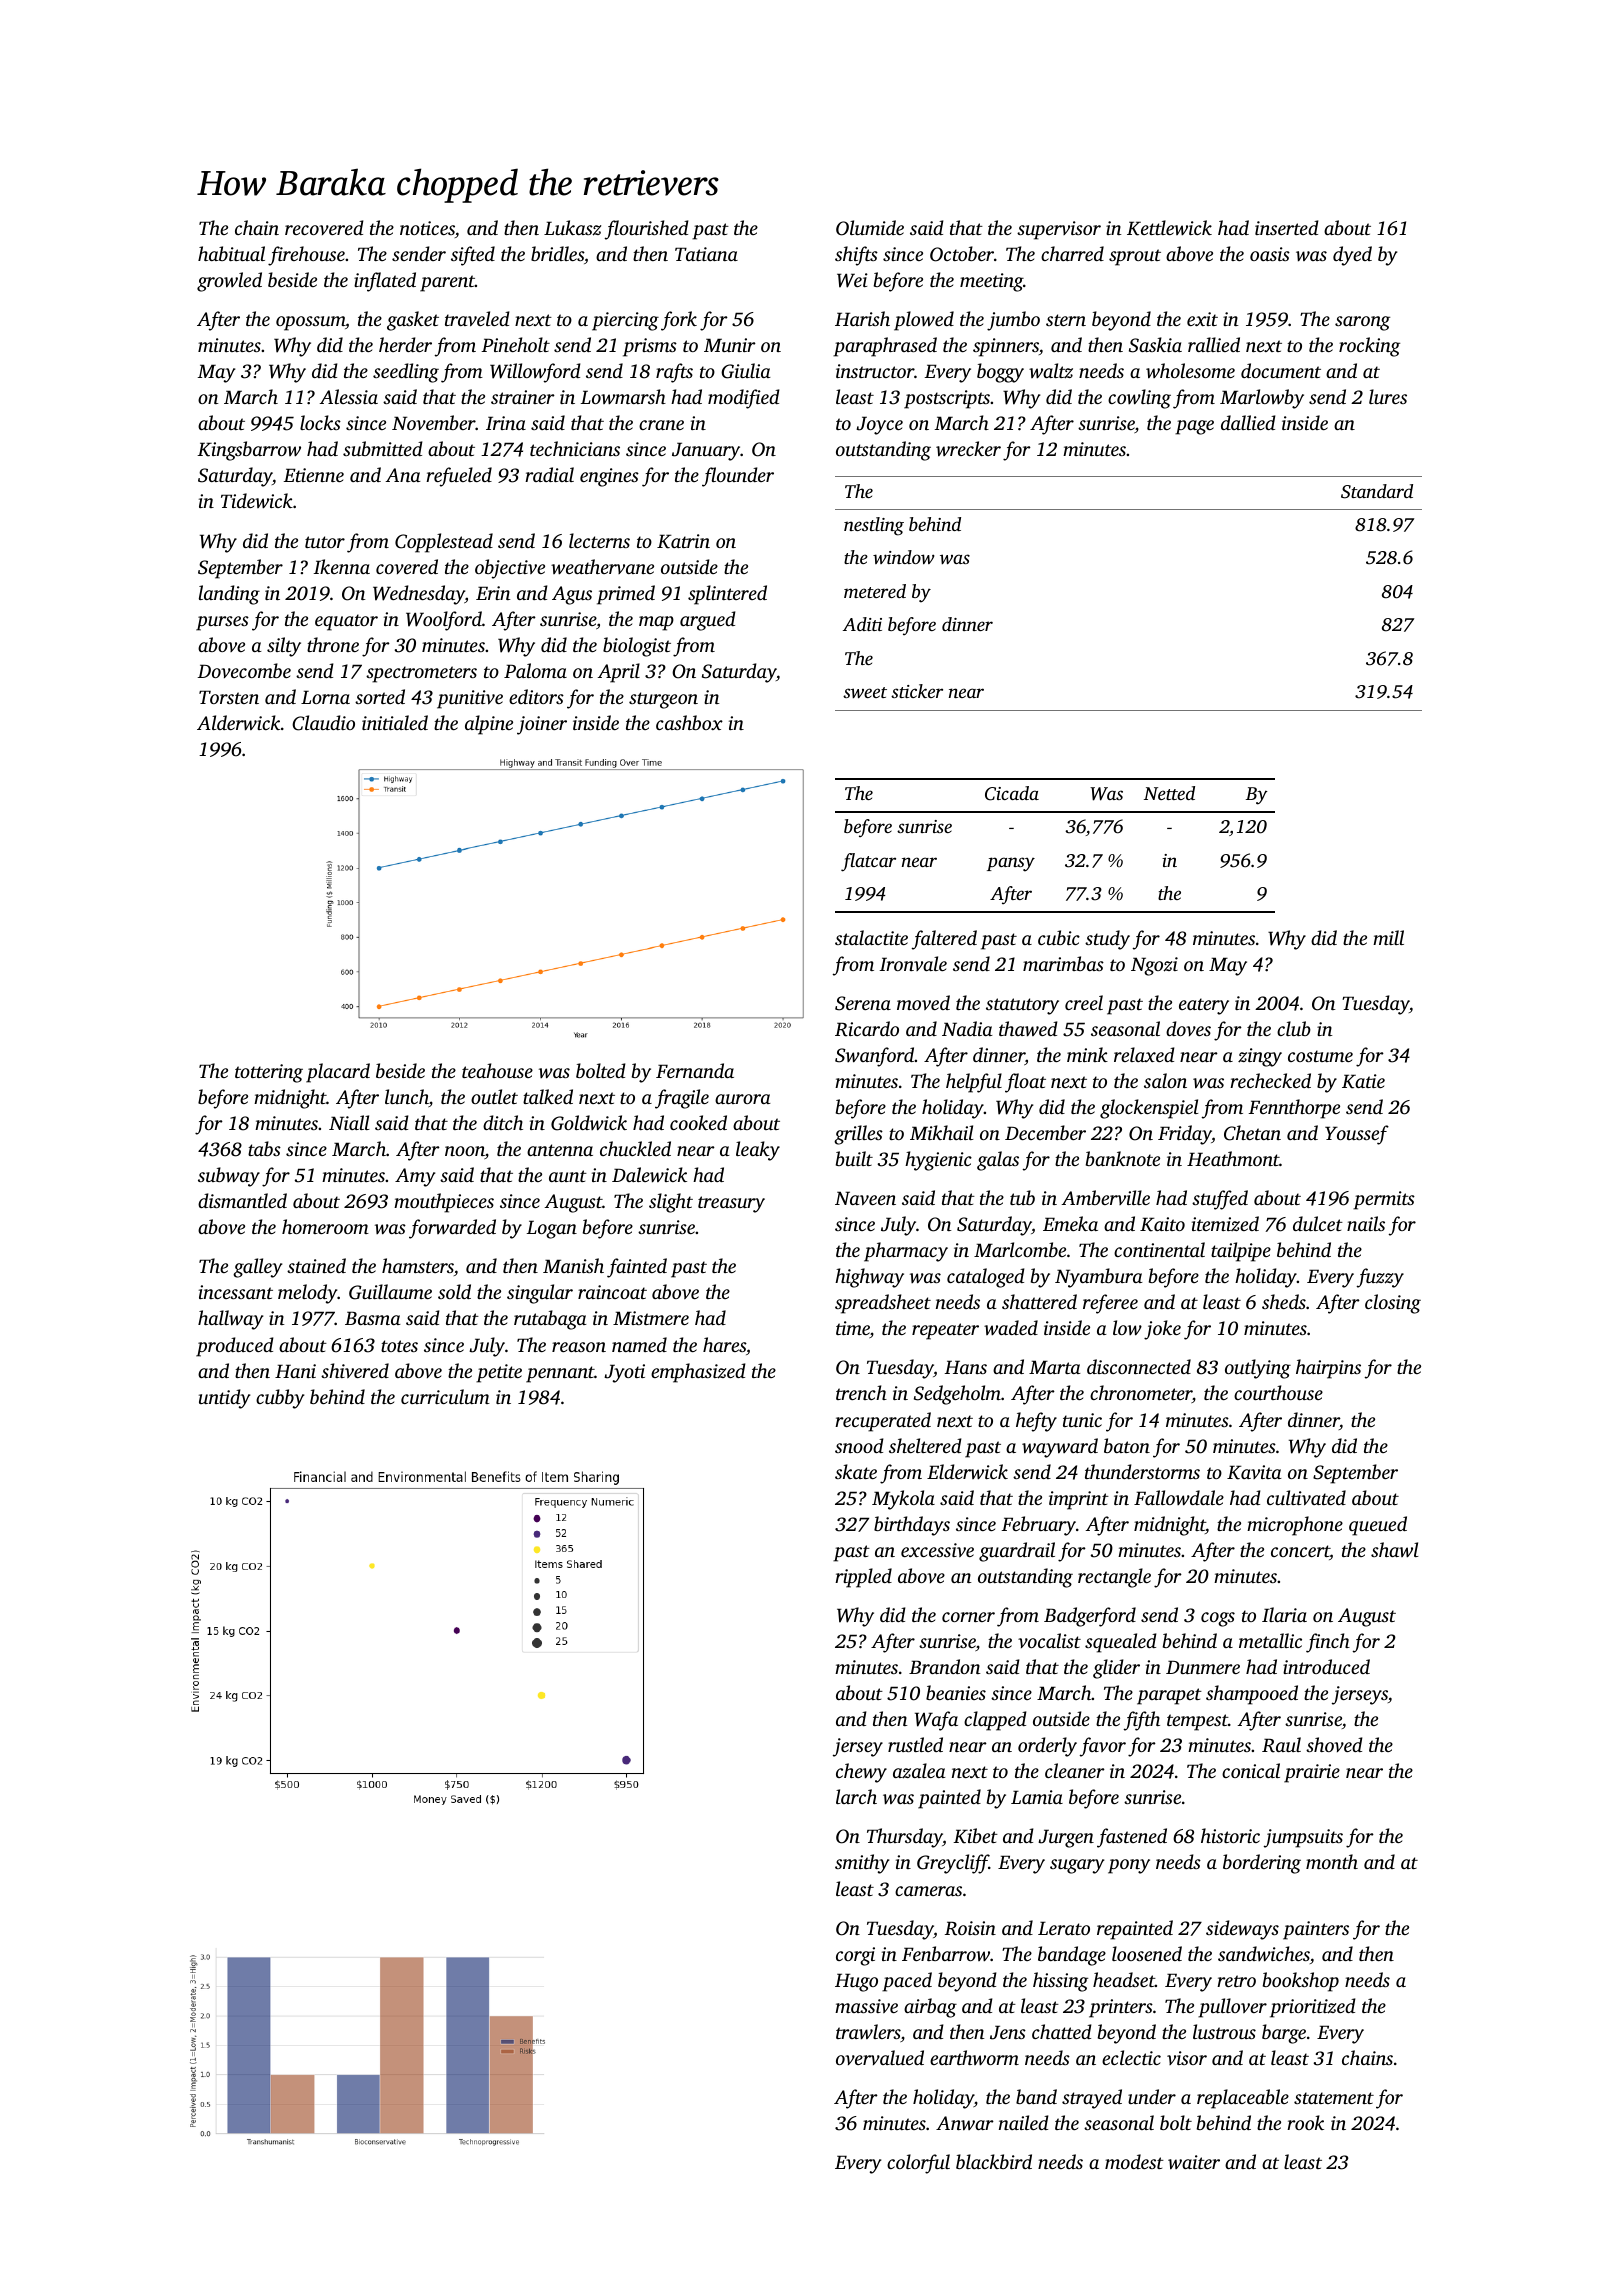 The height and width of the screenshot is (2292, 1620). I want to click on dallied, so click(1248, 422).
